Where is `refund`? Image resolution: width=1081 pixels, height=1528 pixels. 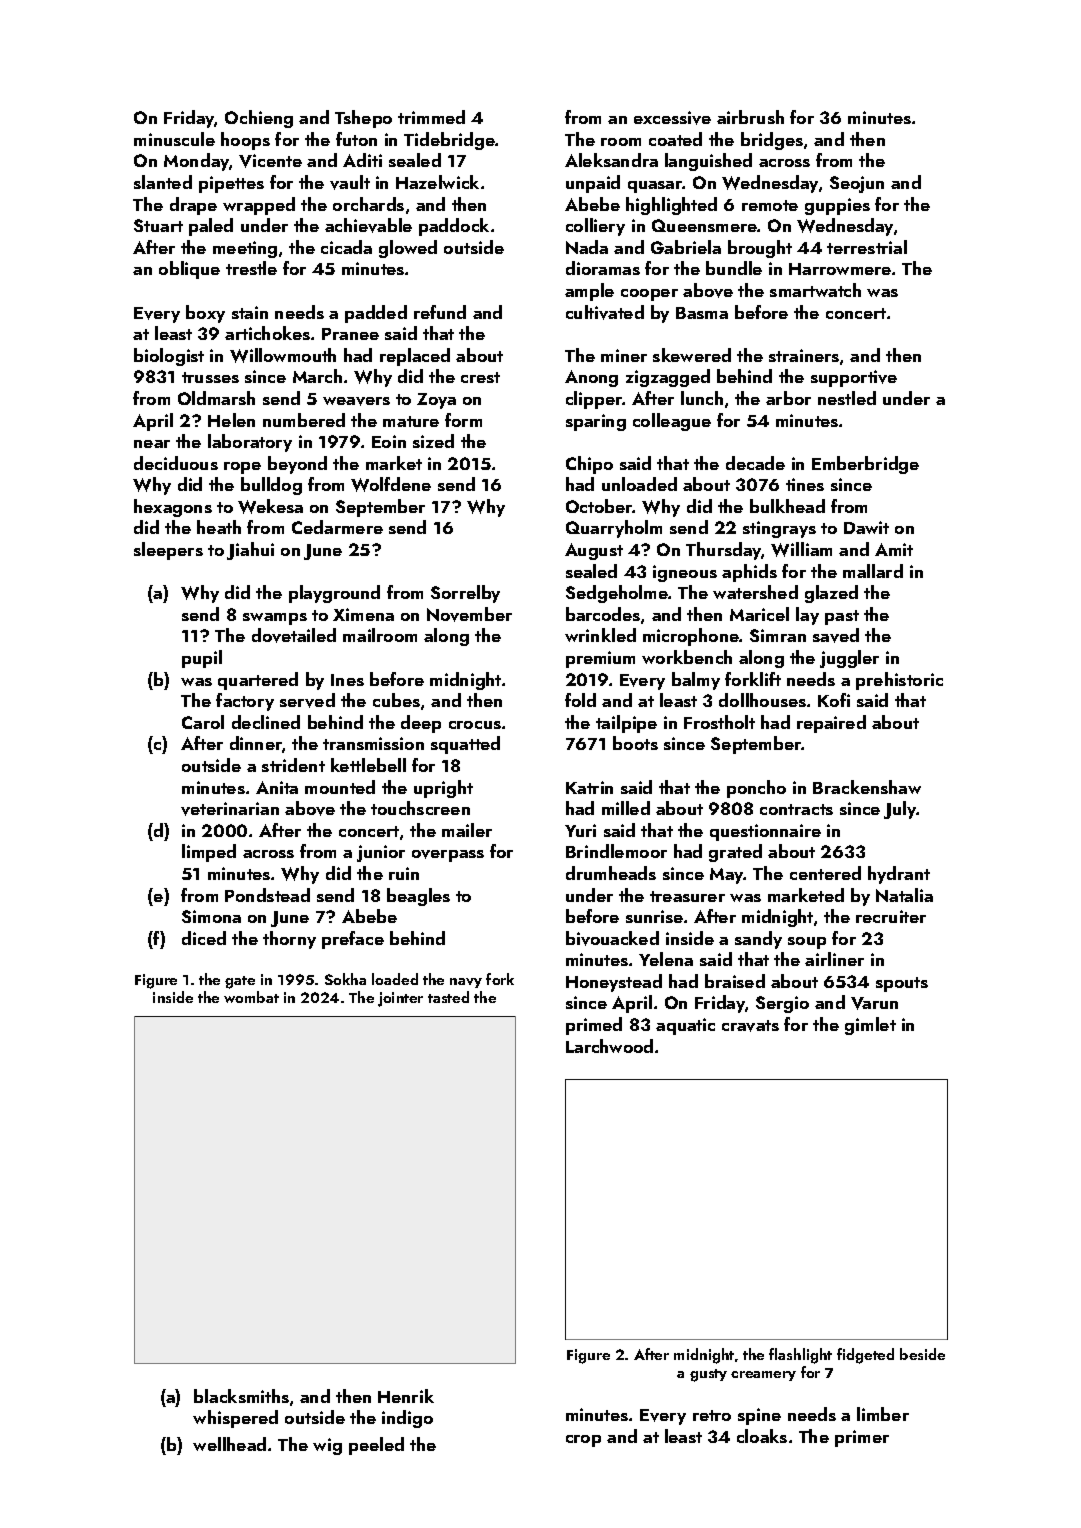
refund is located at coordinates (440, 312).
